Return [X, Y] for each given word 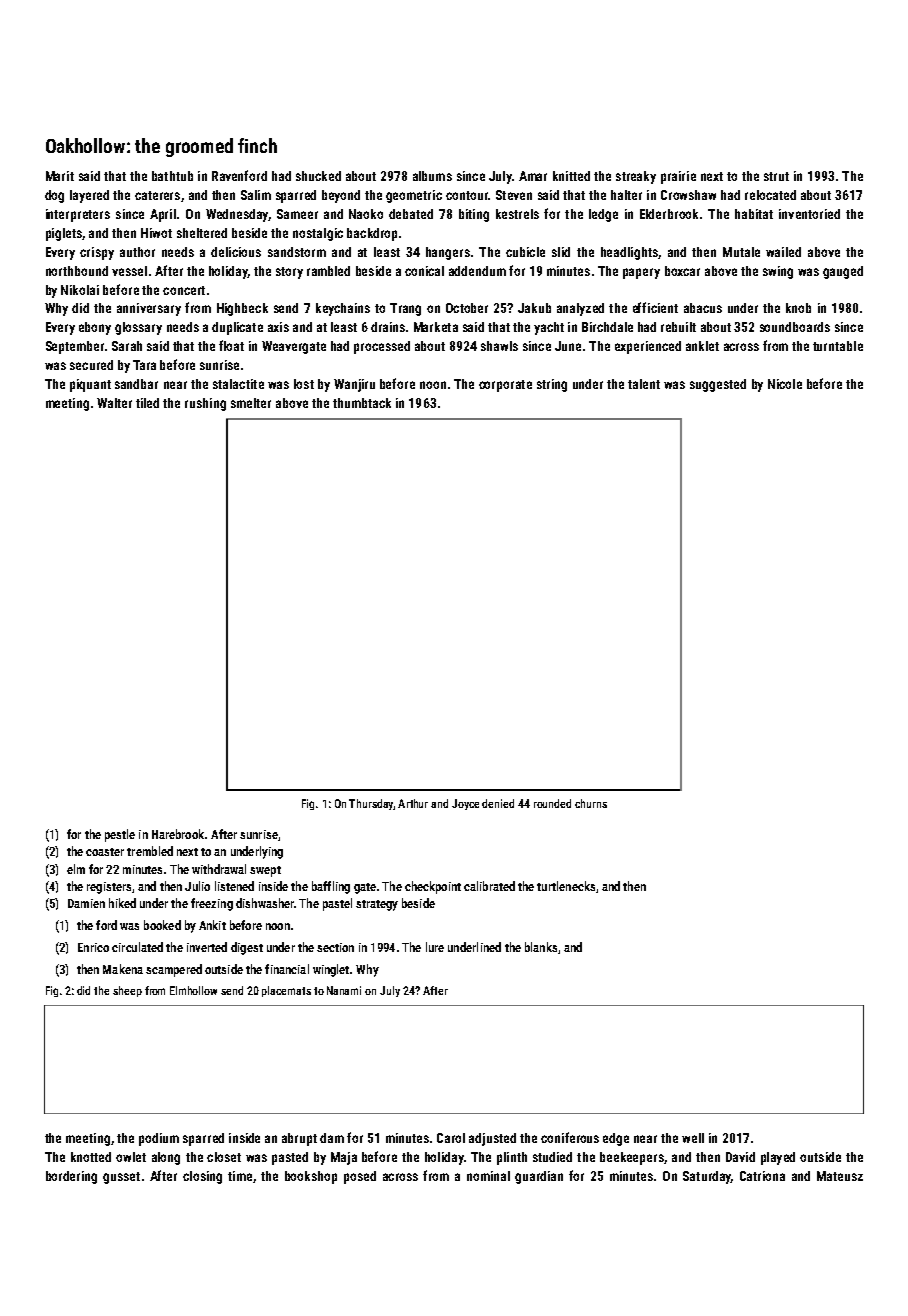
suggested [718, 385]
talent [644, 384]
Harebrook [178, 834]
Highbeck [242, 309]
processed [382, 347]
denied [498, 803]
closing [202, 1177]
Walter [114, 403]
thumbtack [362, 403]
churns [591, 803]
